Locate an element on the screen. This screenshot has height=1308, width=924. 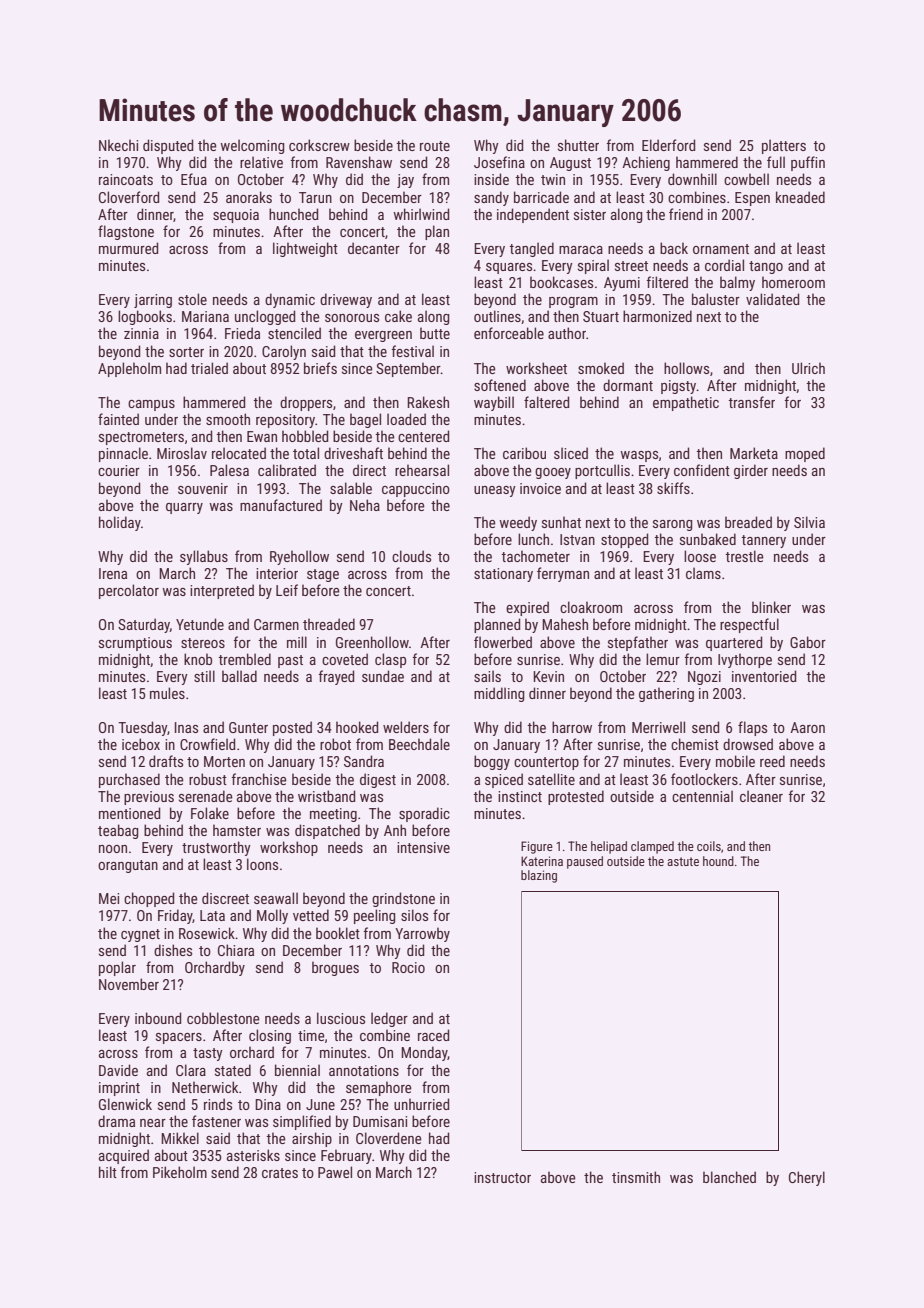
paused is located at coordinates (585, 862).
